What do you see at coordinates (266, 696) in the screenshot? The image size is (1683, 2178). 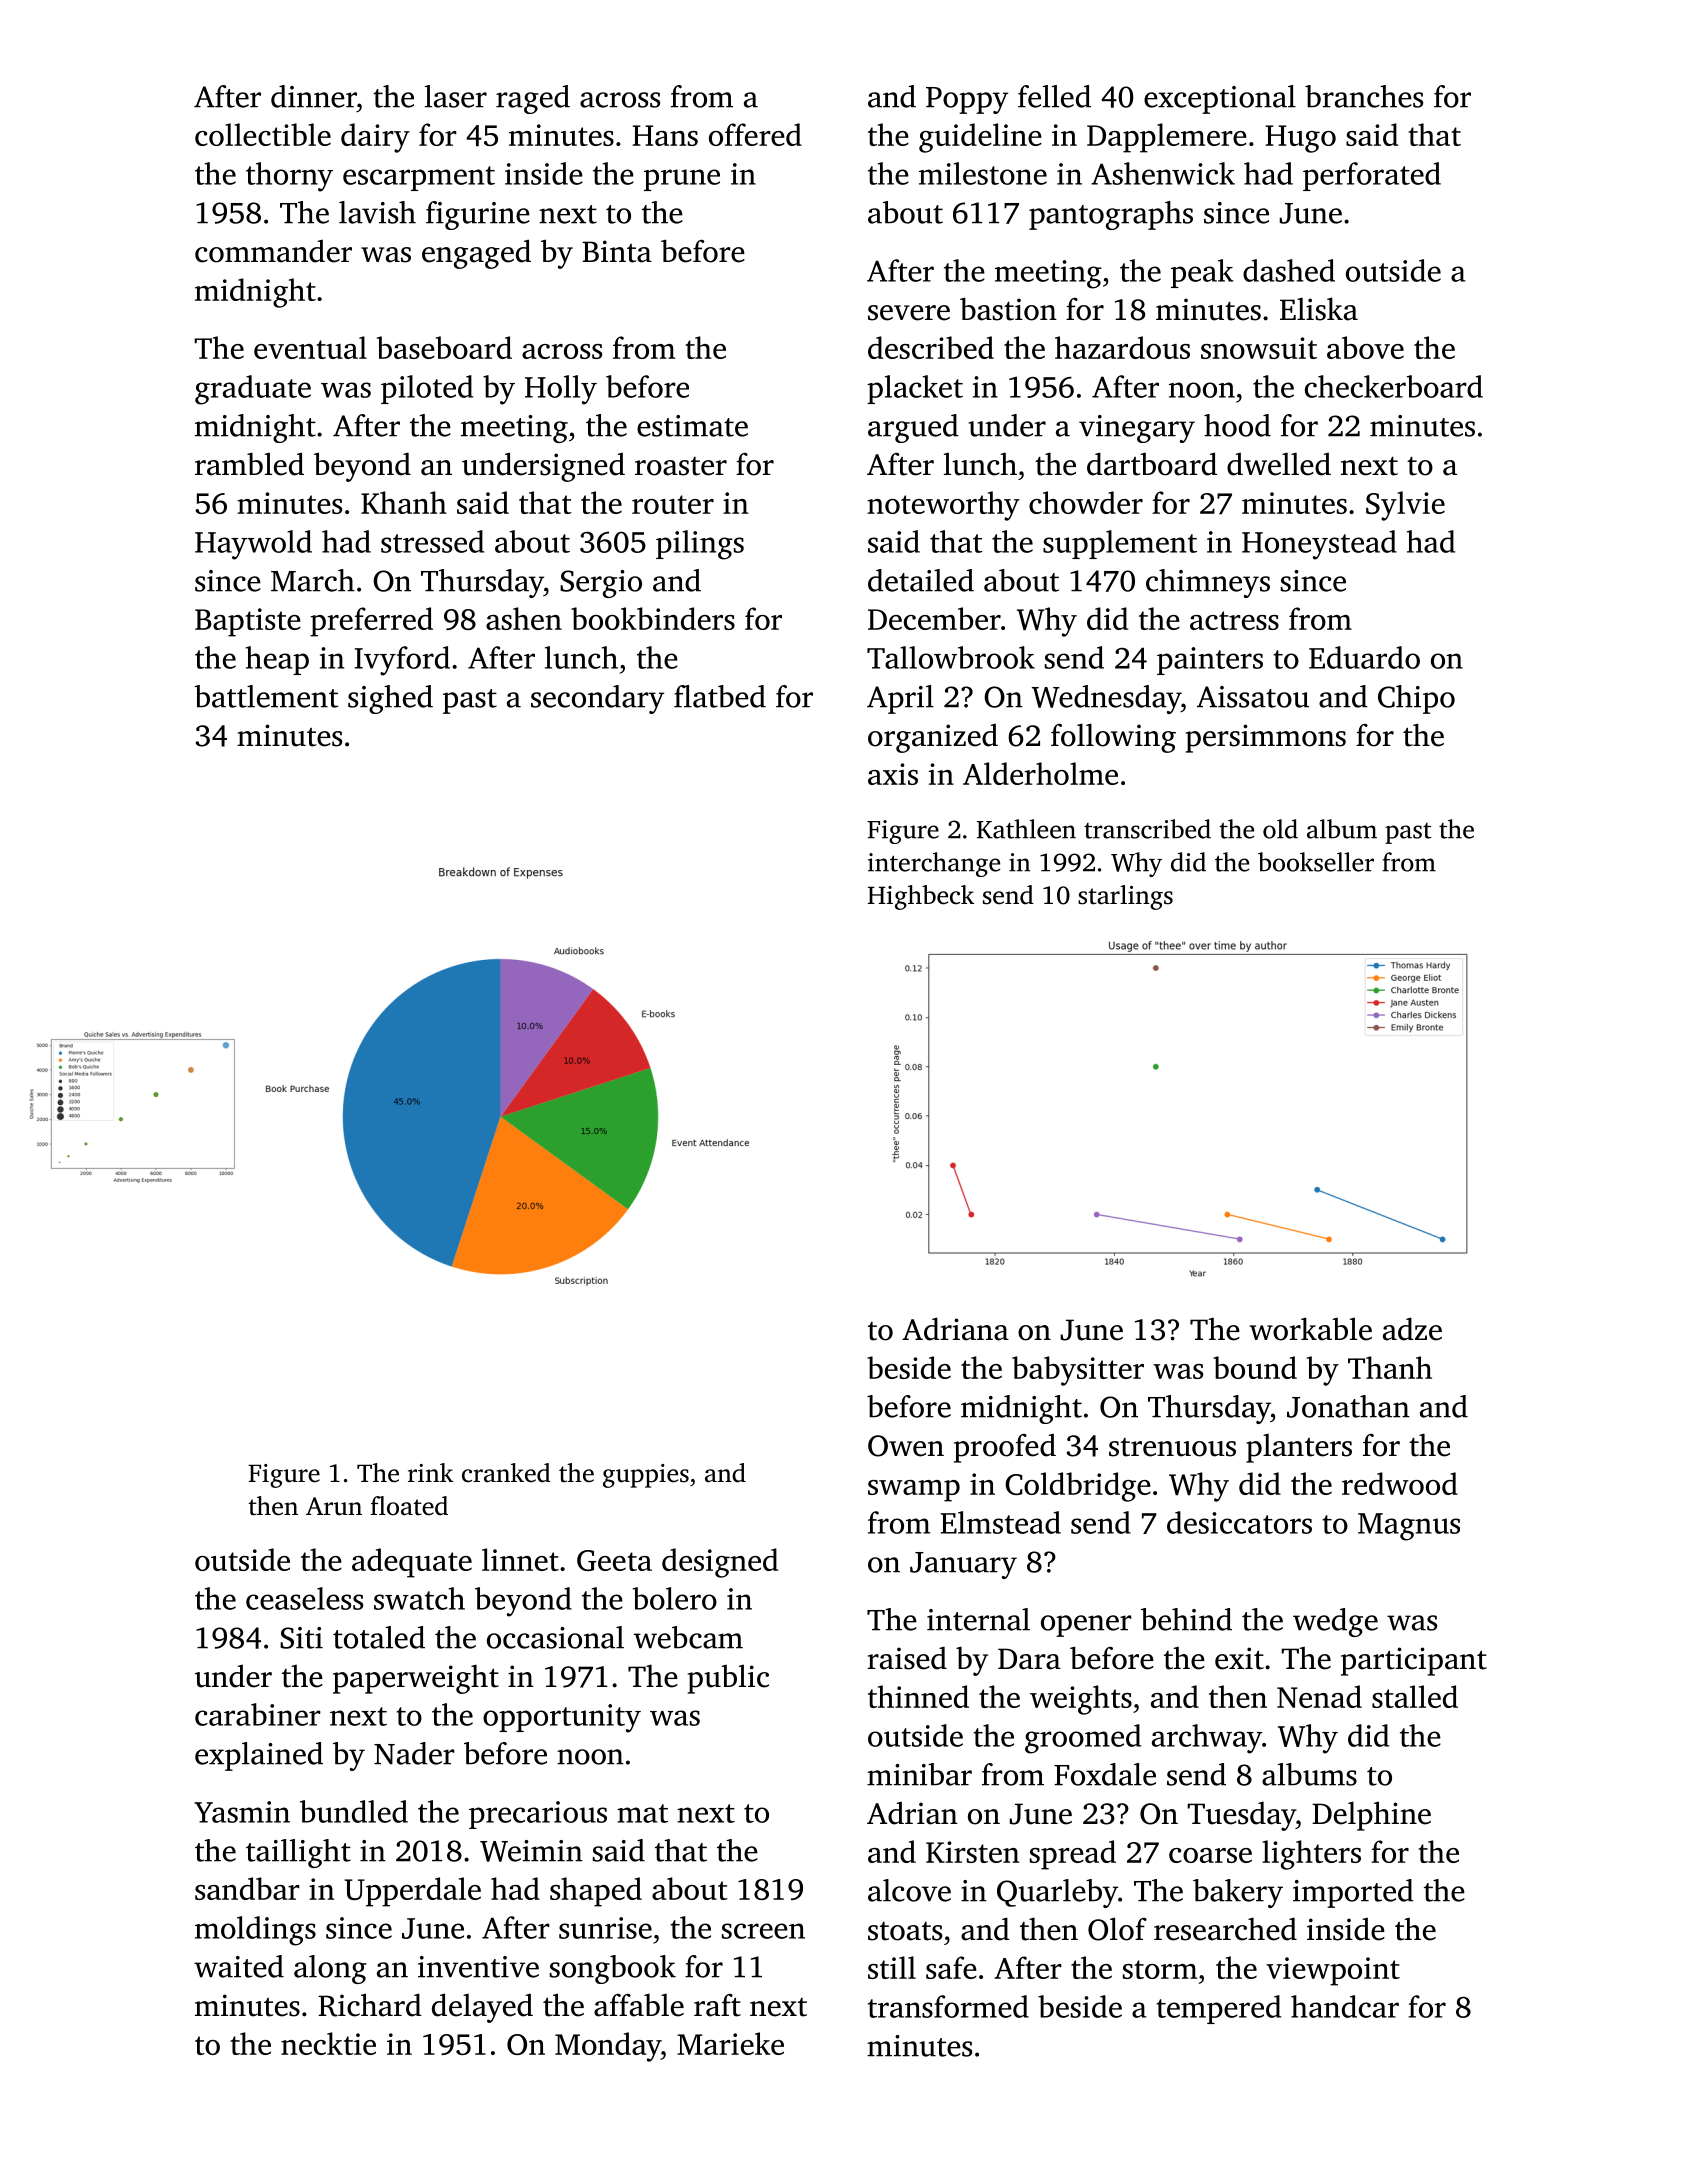 I see `battlement` at bounding box center [266, 696].
